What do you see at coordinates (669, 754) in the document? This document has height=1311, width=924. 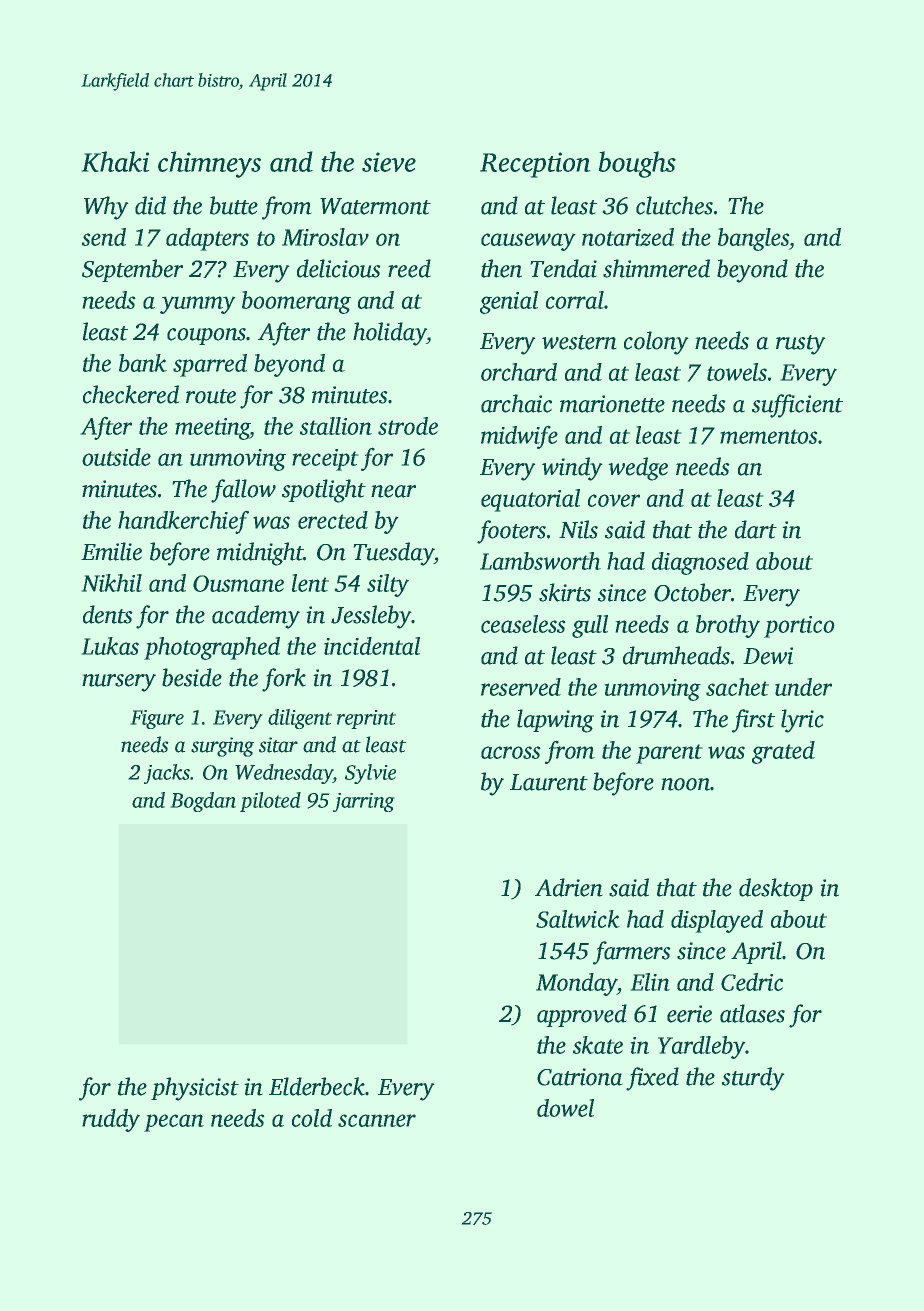 I see `parent` at bounding box center [669, 754].
